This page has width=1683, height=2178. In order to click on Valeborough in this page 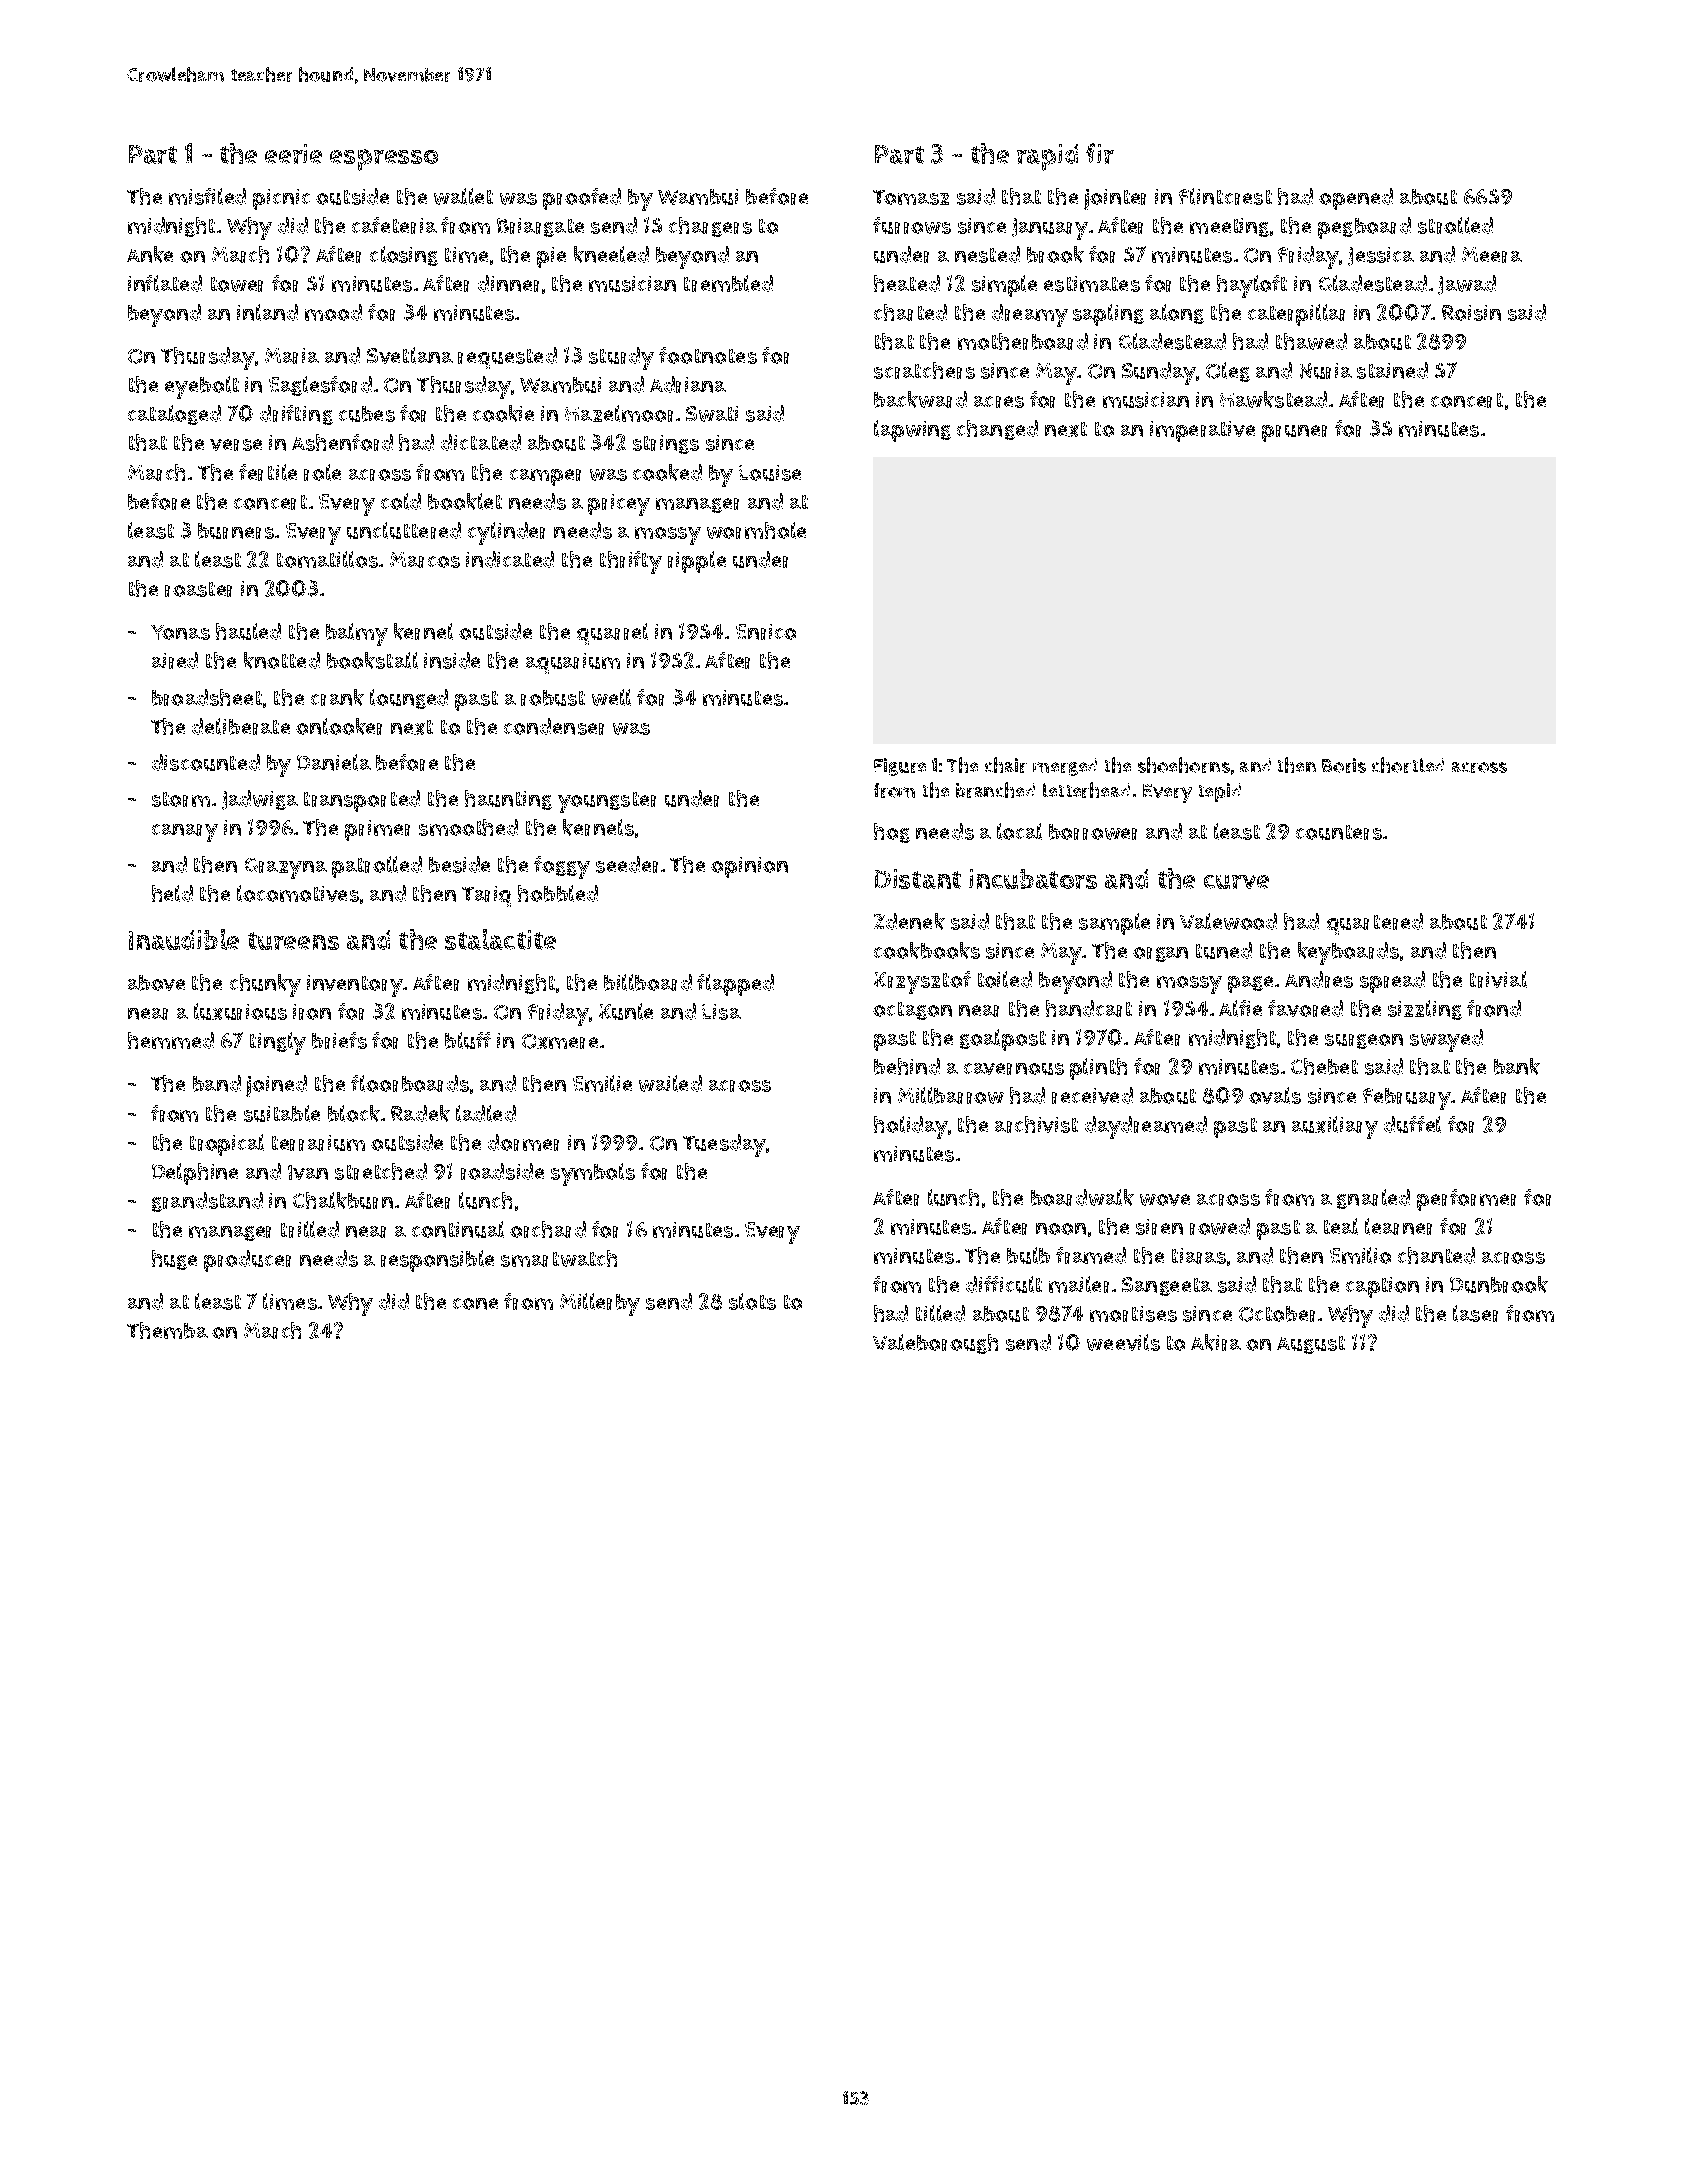, I will do `click(935, 1344)`.
